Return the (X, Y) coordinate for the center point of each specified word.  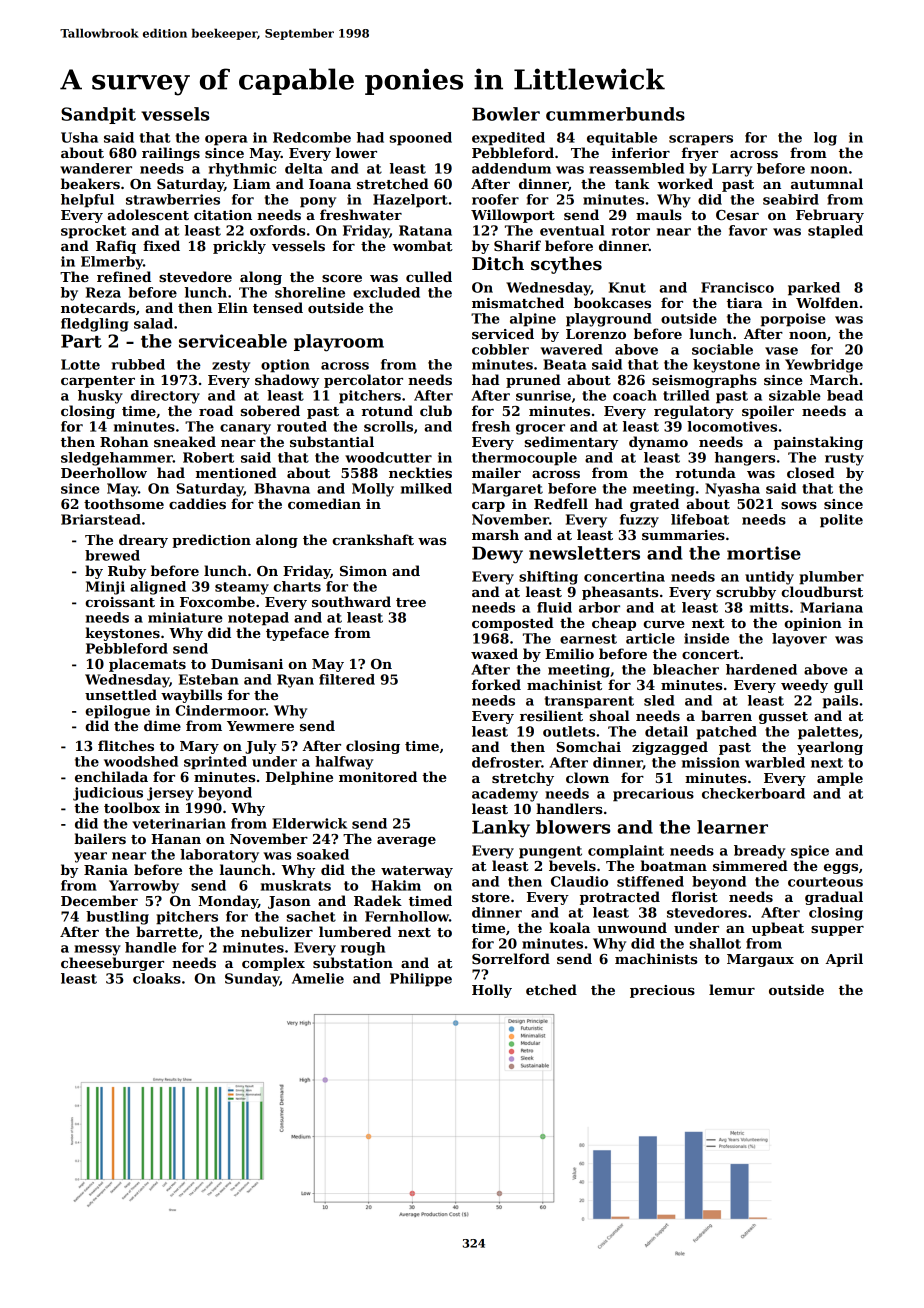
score (342, 278)
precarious (653, 795)
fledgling (95, 325)
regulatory (694, 412)
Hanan (176, 839)
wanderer (96, 168)
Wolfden (827, 302)
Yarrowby (144, 887)
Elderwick (309, 823)
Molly (373, 490)
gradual (834, 898)
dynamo (658, 443)
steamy (242, 588)
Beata (565, 364)
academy (505, 795)
